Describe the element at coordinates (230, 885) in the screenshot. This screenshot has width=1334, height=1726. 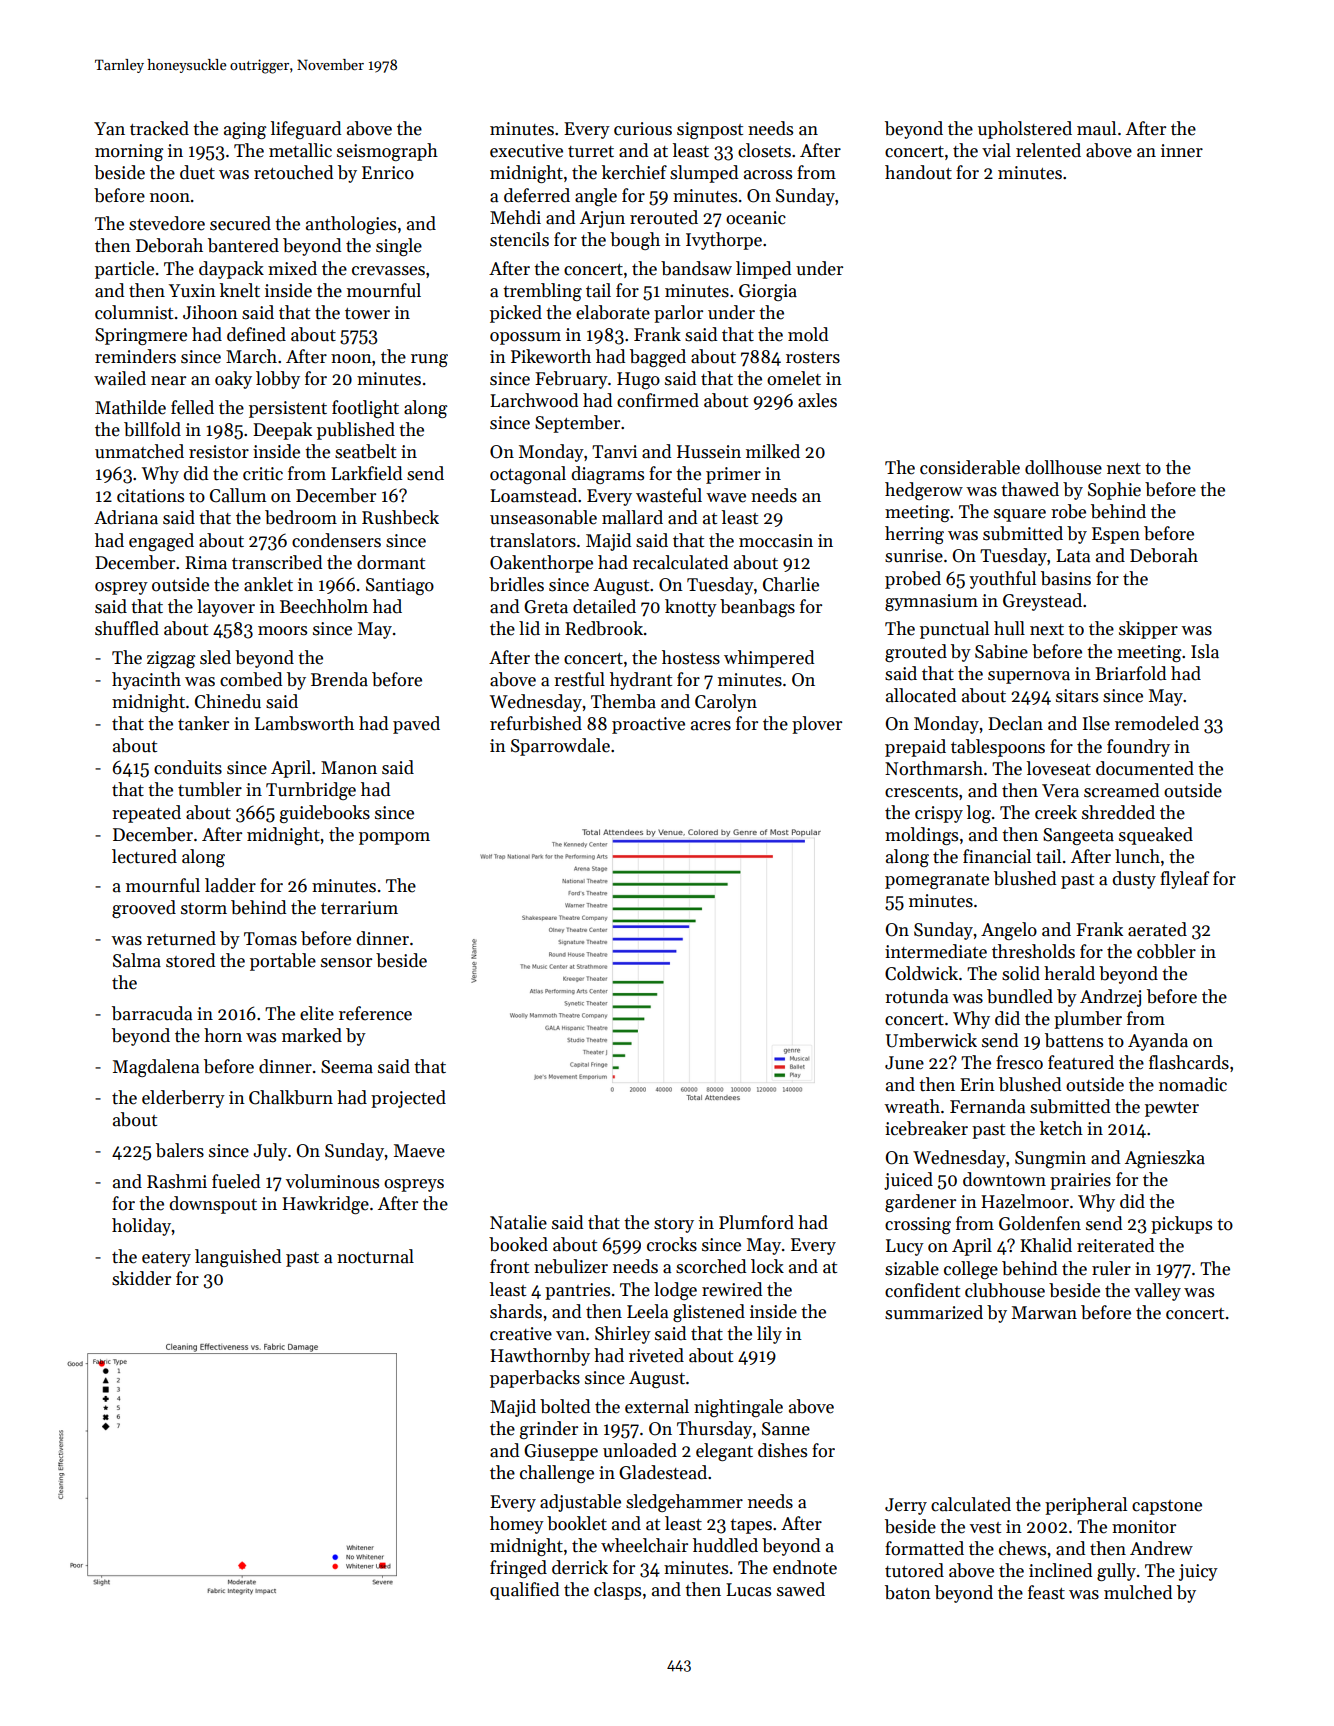
I see `ladder` at that location.
